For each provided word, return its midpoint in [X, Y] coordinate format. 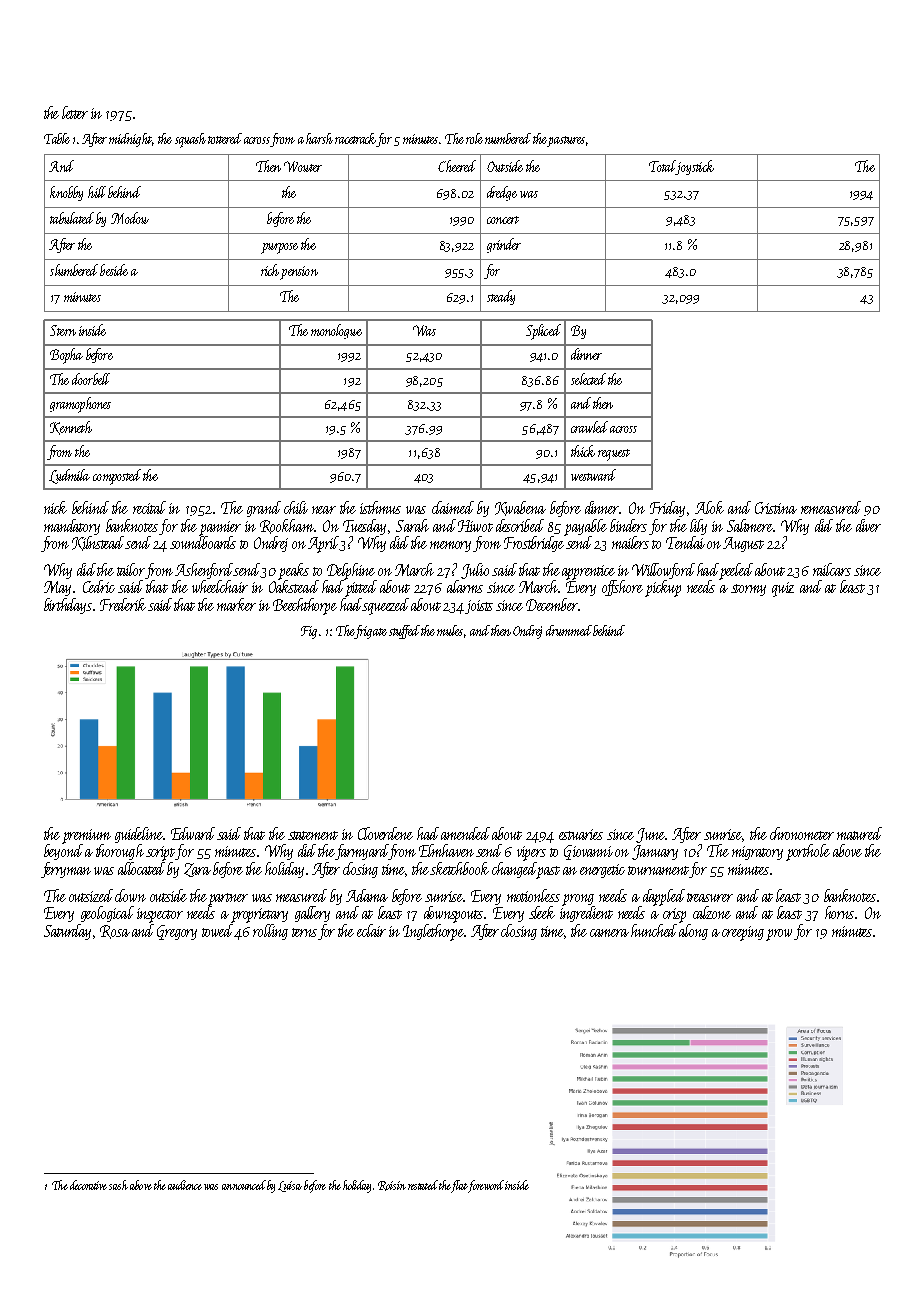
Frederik [123, 604]
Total [662, 166]
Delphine [351, 571]
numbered [508, 138]
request [614, 455]
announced [244, 1185]
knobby [66, 193]
